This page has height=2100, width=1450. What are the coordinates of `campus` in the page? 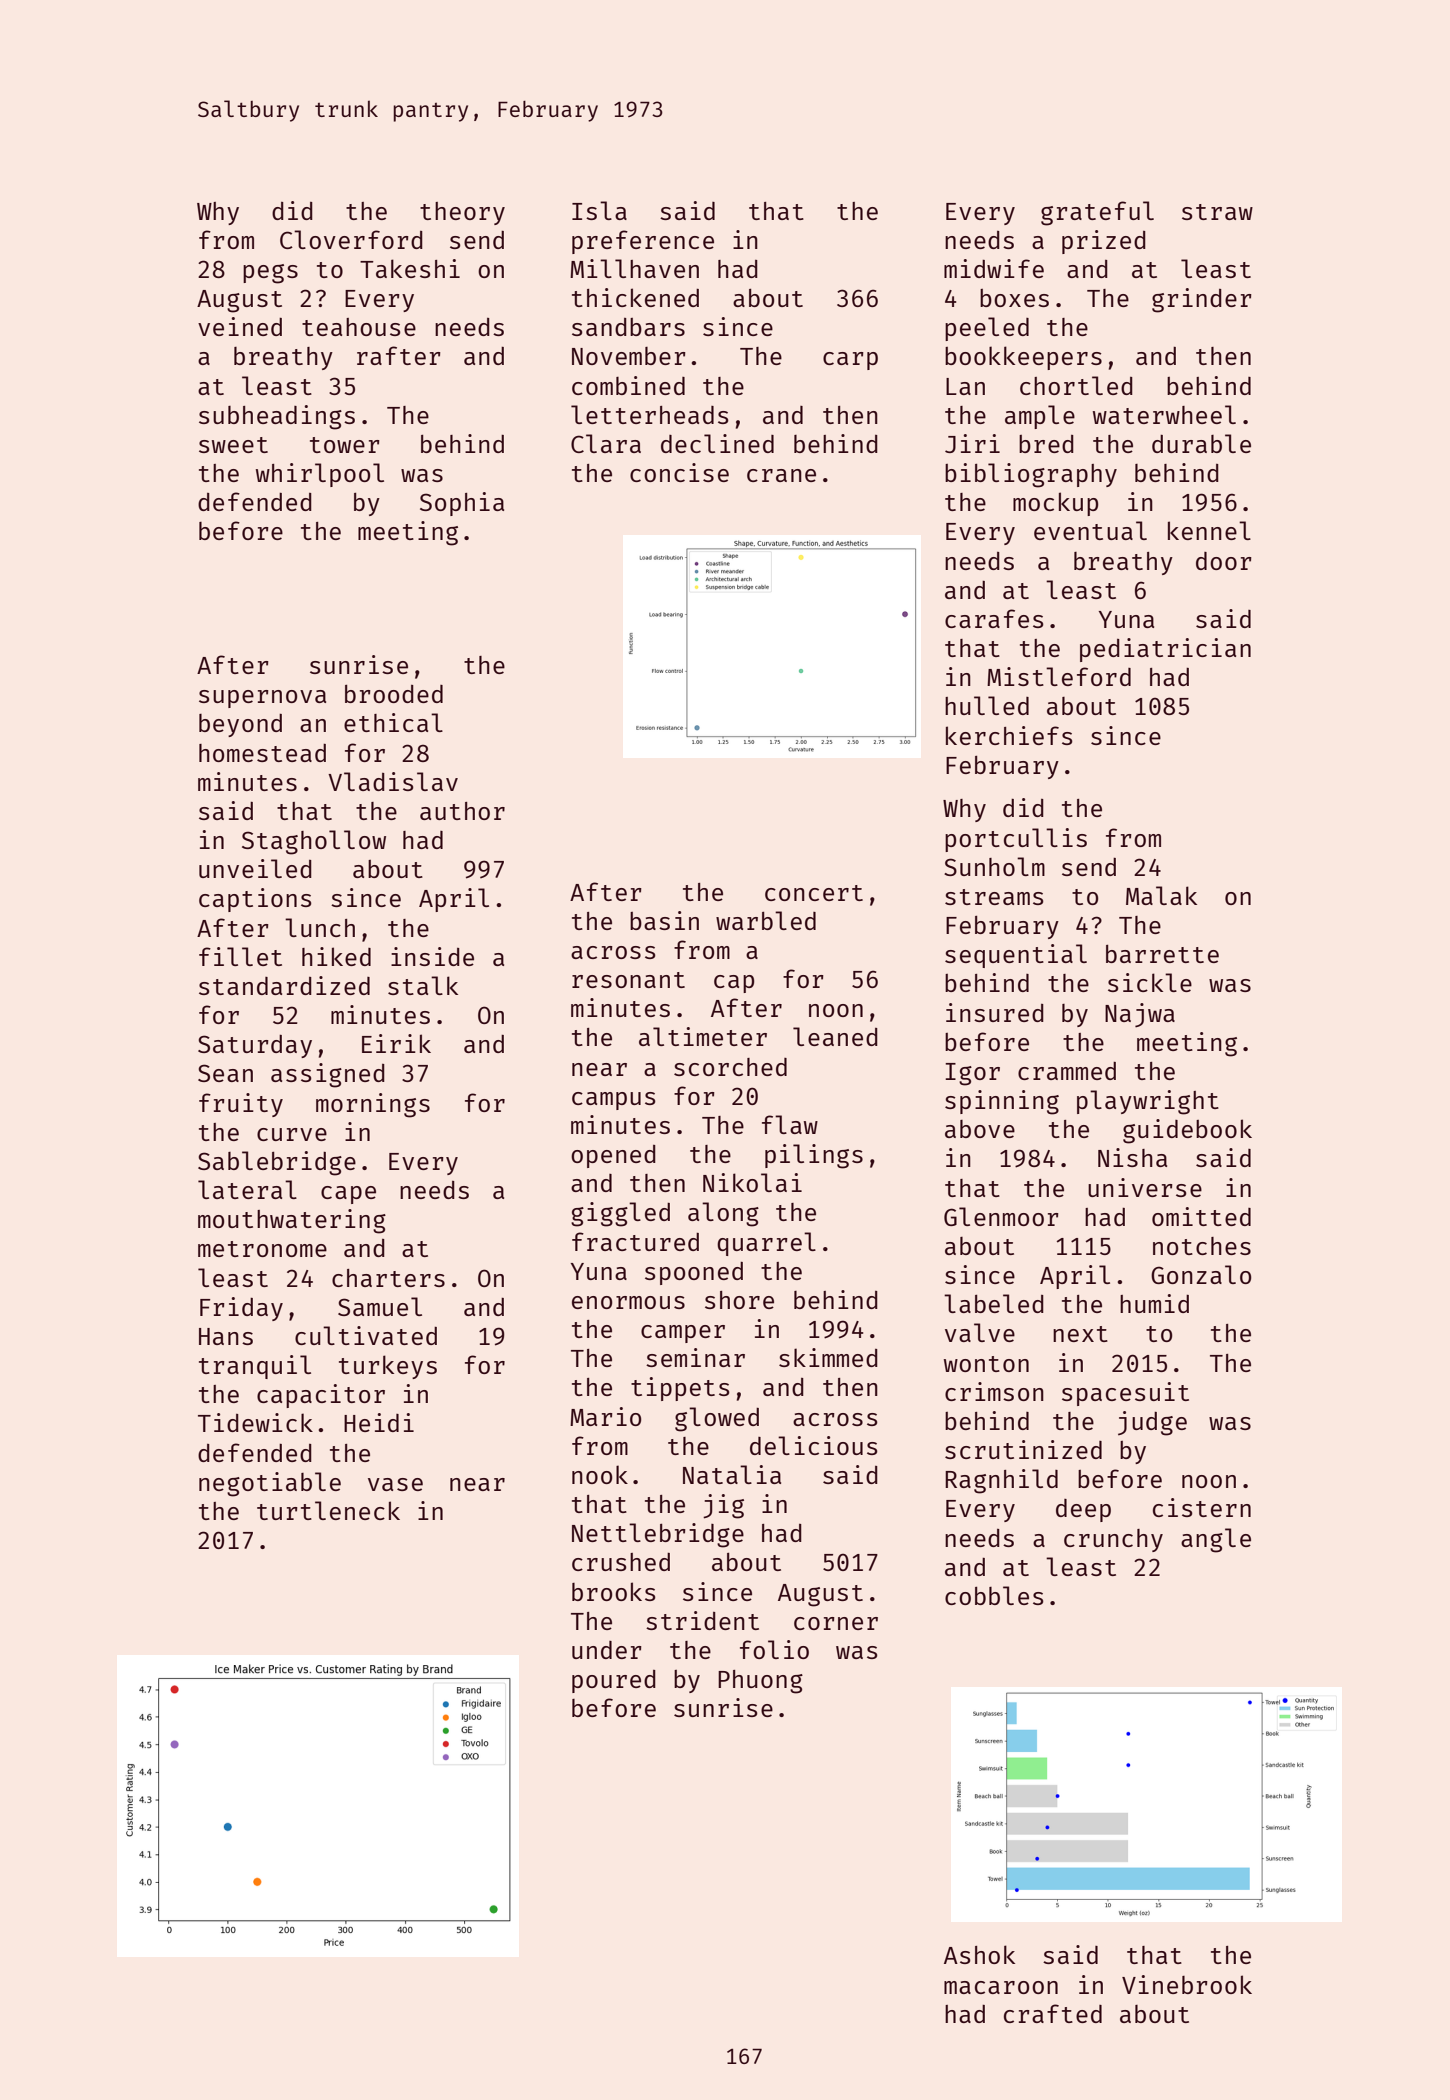 It's located at (614, 1101).
